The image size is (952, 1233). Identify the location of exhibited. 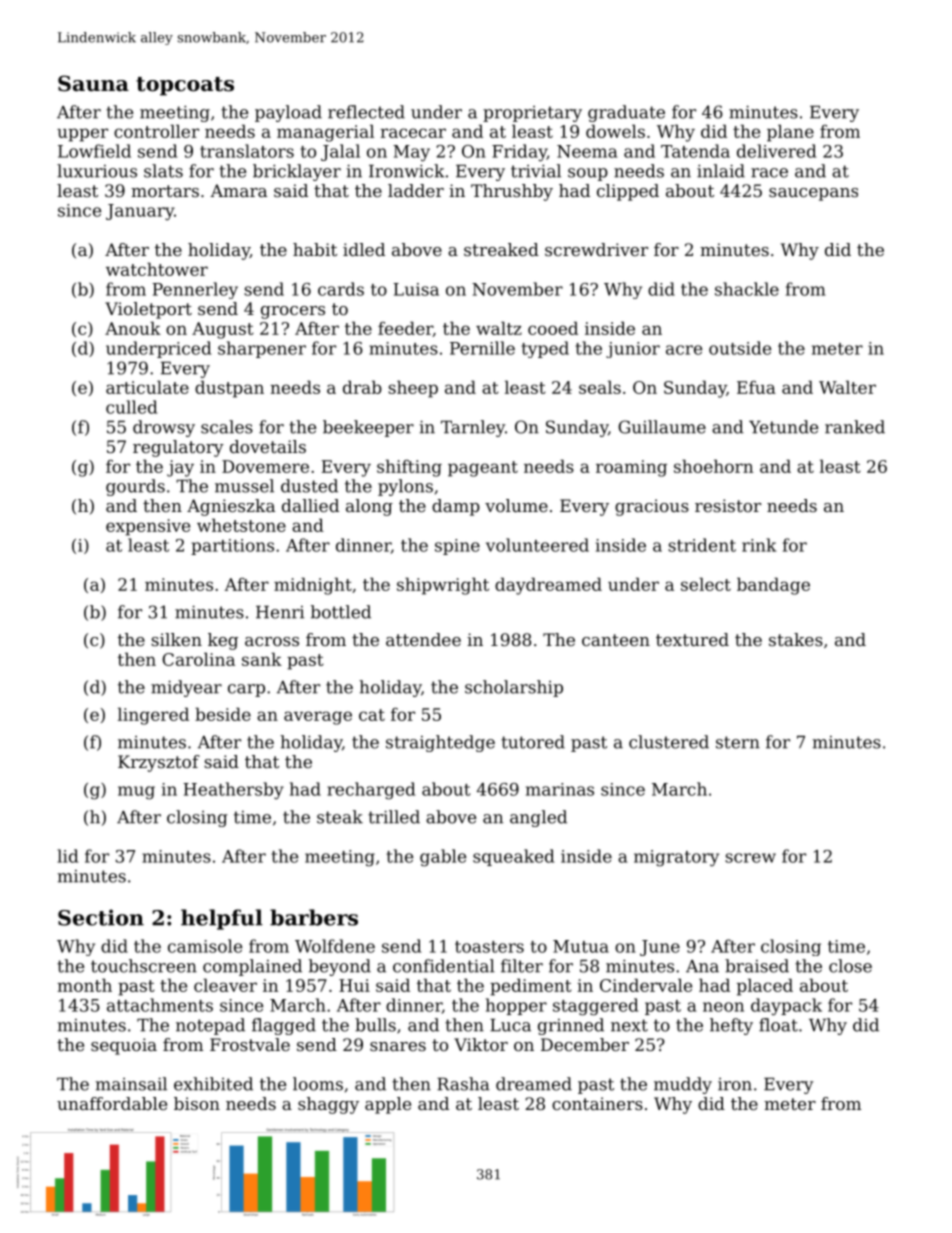
(213, 1084).
